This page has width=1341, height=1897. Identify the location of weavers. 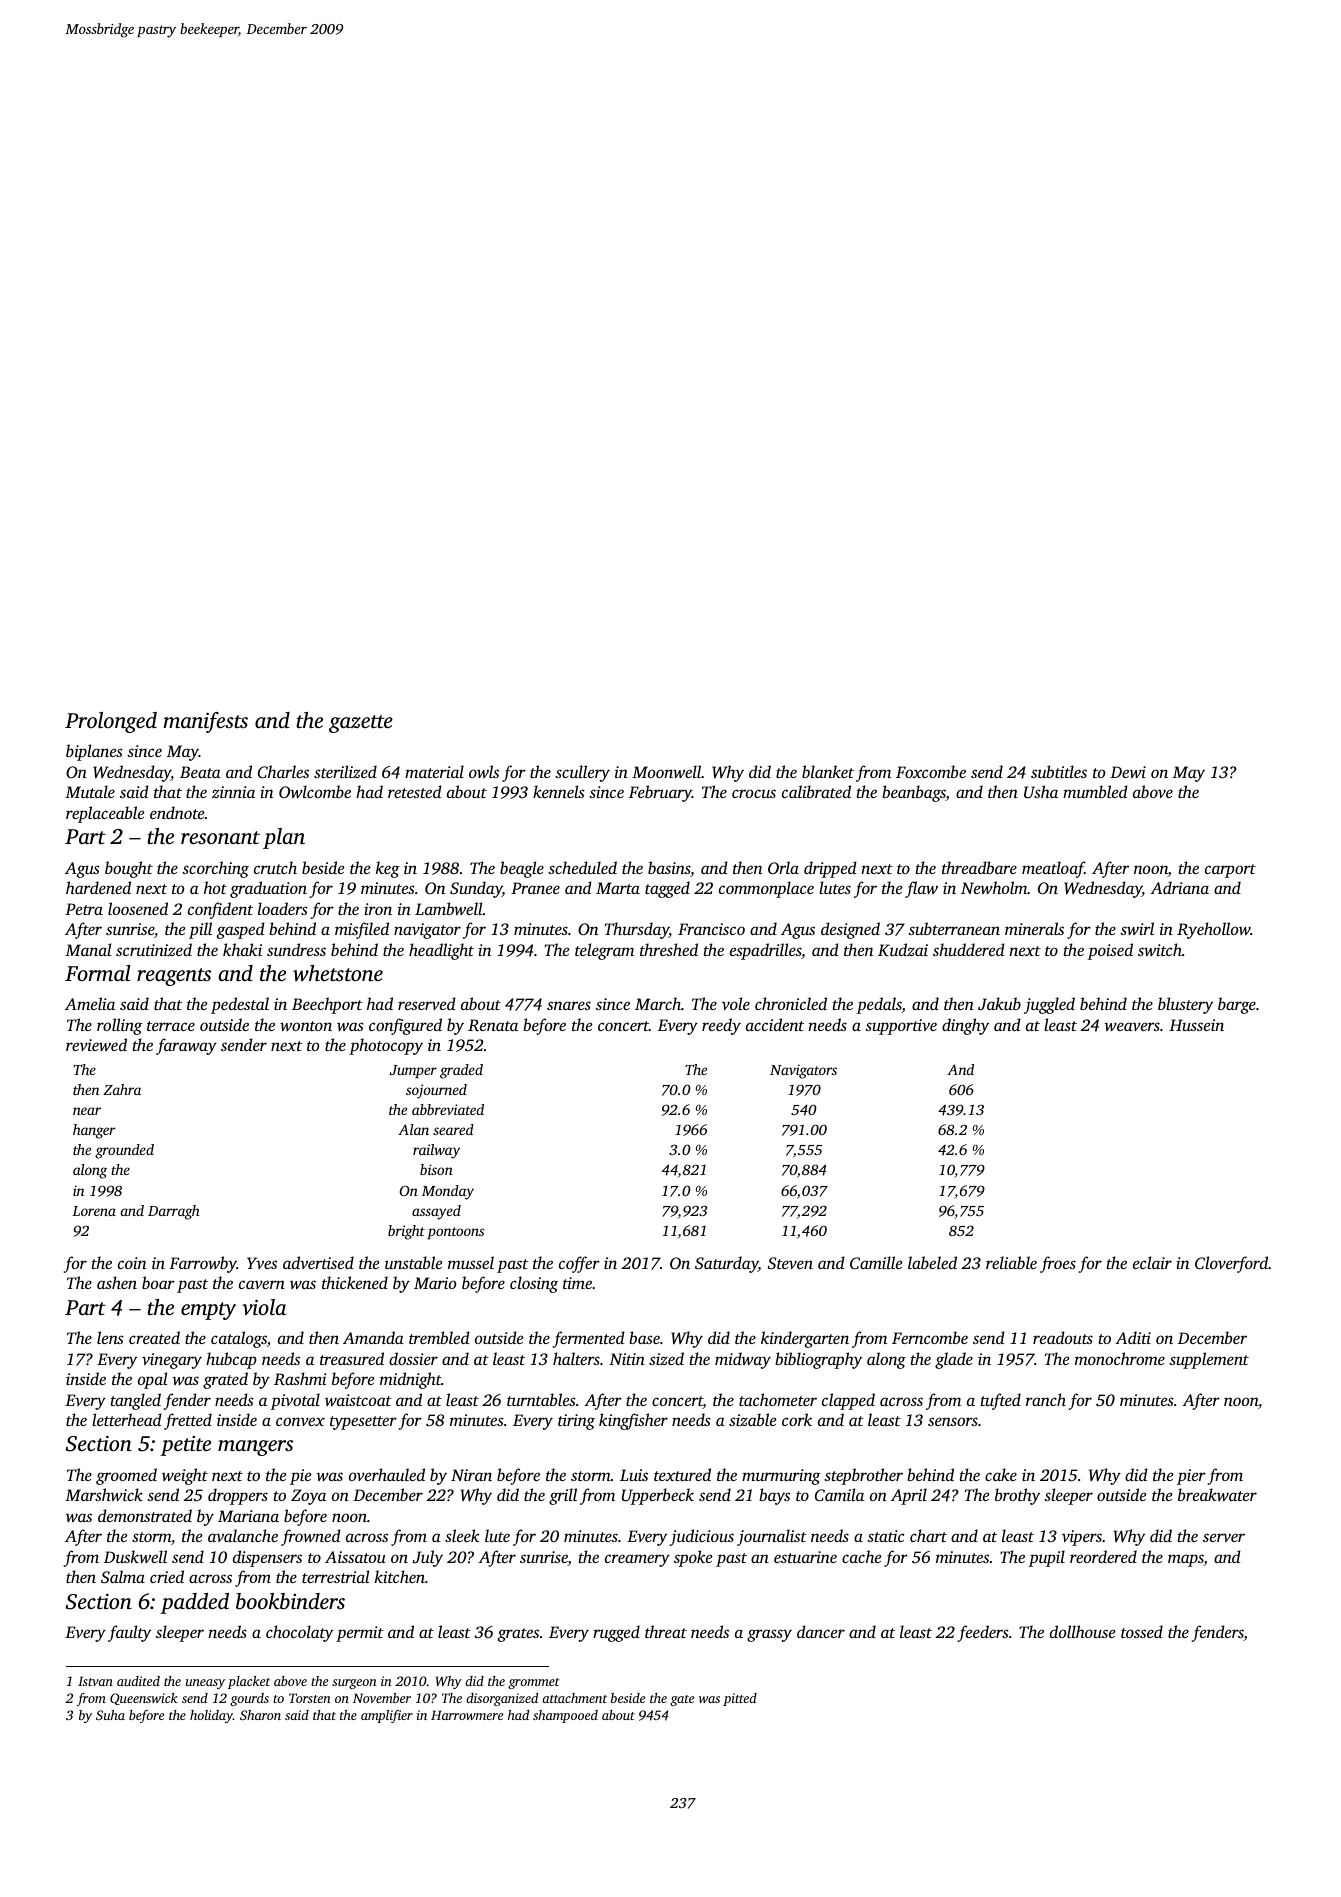
(1132, 1026).
